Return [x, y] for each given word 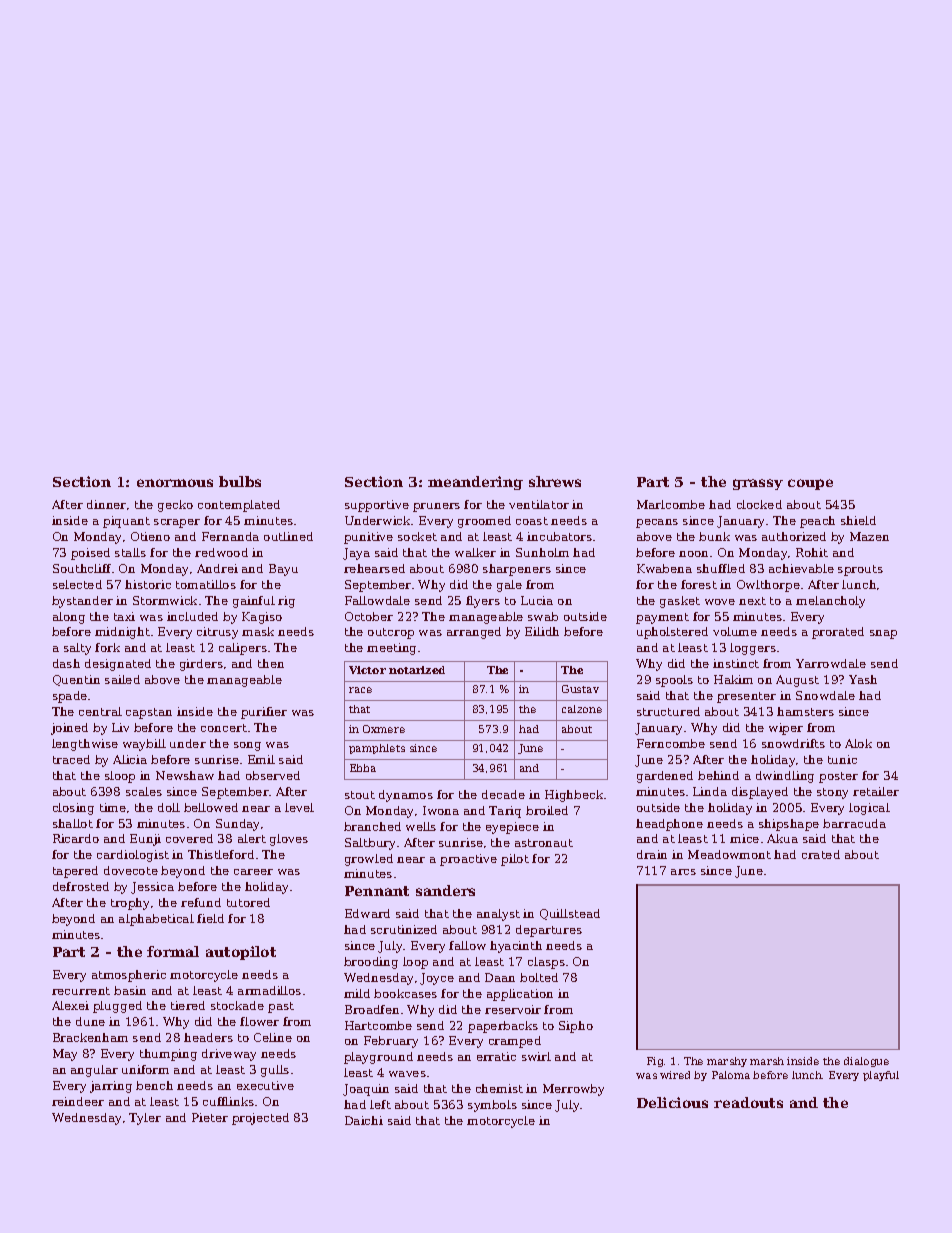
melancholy [830, 602]
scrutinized [404, 929]
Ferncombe [671, 743]
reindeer [78, 1101]
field [210, 918]
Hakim [733, 679]
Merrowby [573, 1090]
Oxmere [384, 729]
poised [90, 554]
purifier [264, 713]
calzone [582, 709]
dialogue [866, 1062]
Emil [261, 759]
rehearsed [374, 568]
